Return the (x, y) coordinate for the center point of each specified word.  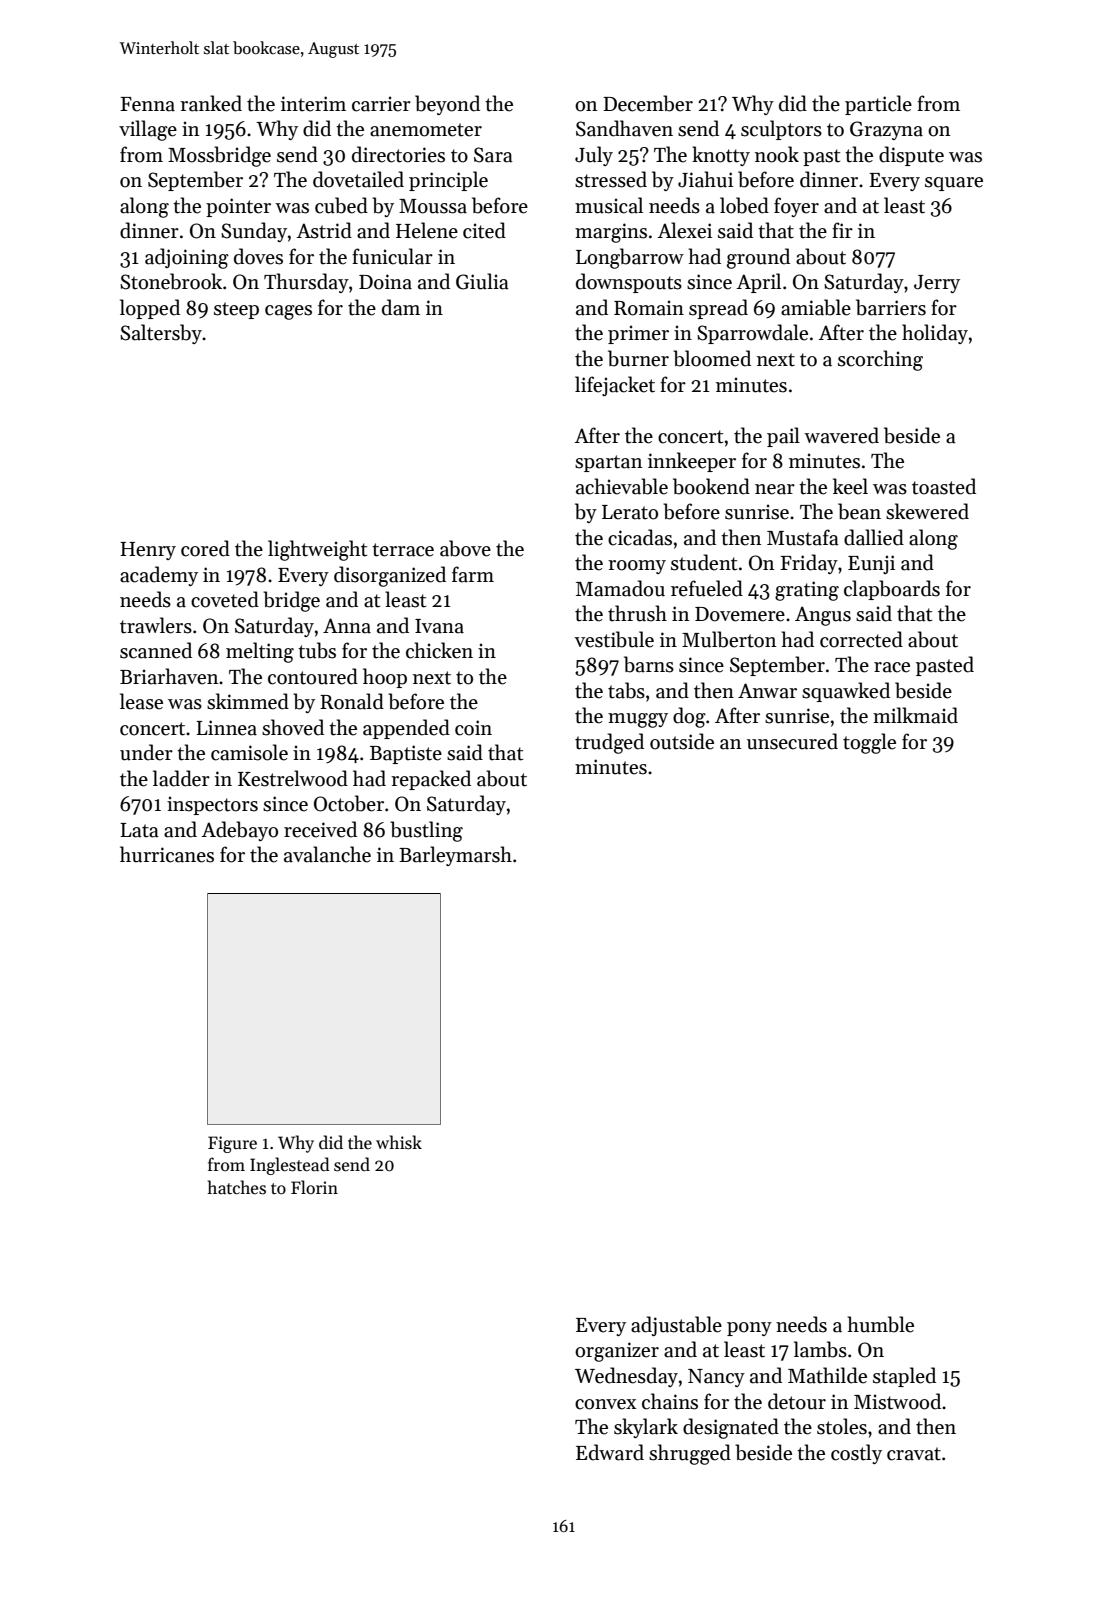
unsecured (792, 741)
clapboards (892, 590)
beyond (447, 105)
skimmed (248, 701)
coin (473, 728)
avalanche (327, 854)
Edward (610, 1452)
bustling (426, 831)
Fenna (147, 104)
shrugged (690, 1454)
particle (878, 105)
